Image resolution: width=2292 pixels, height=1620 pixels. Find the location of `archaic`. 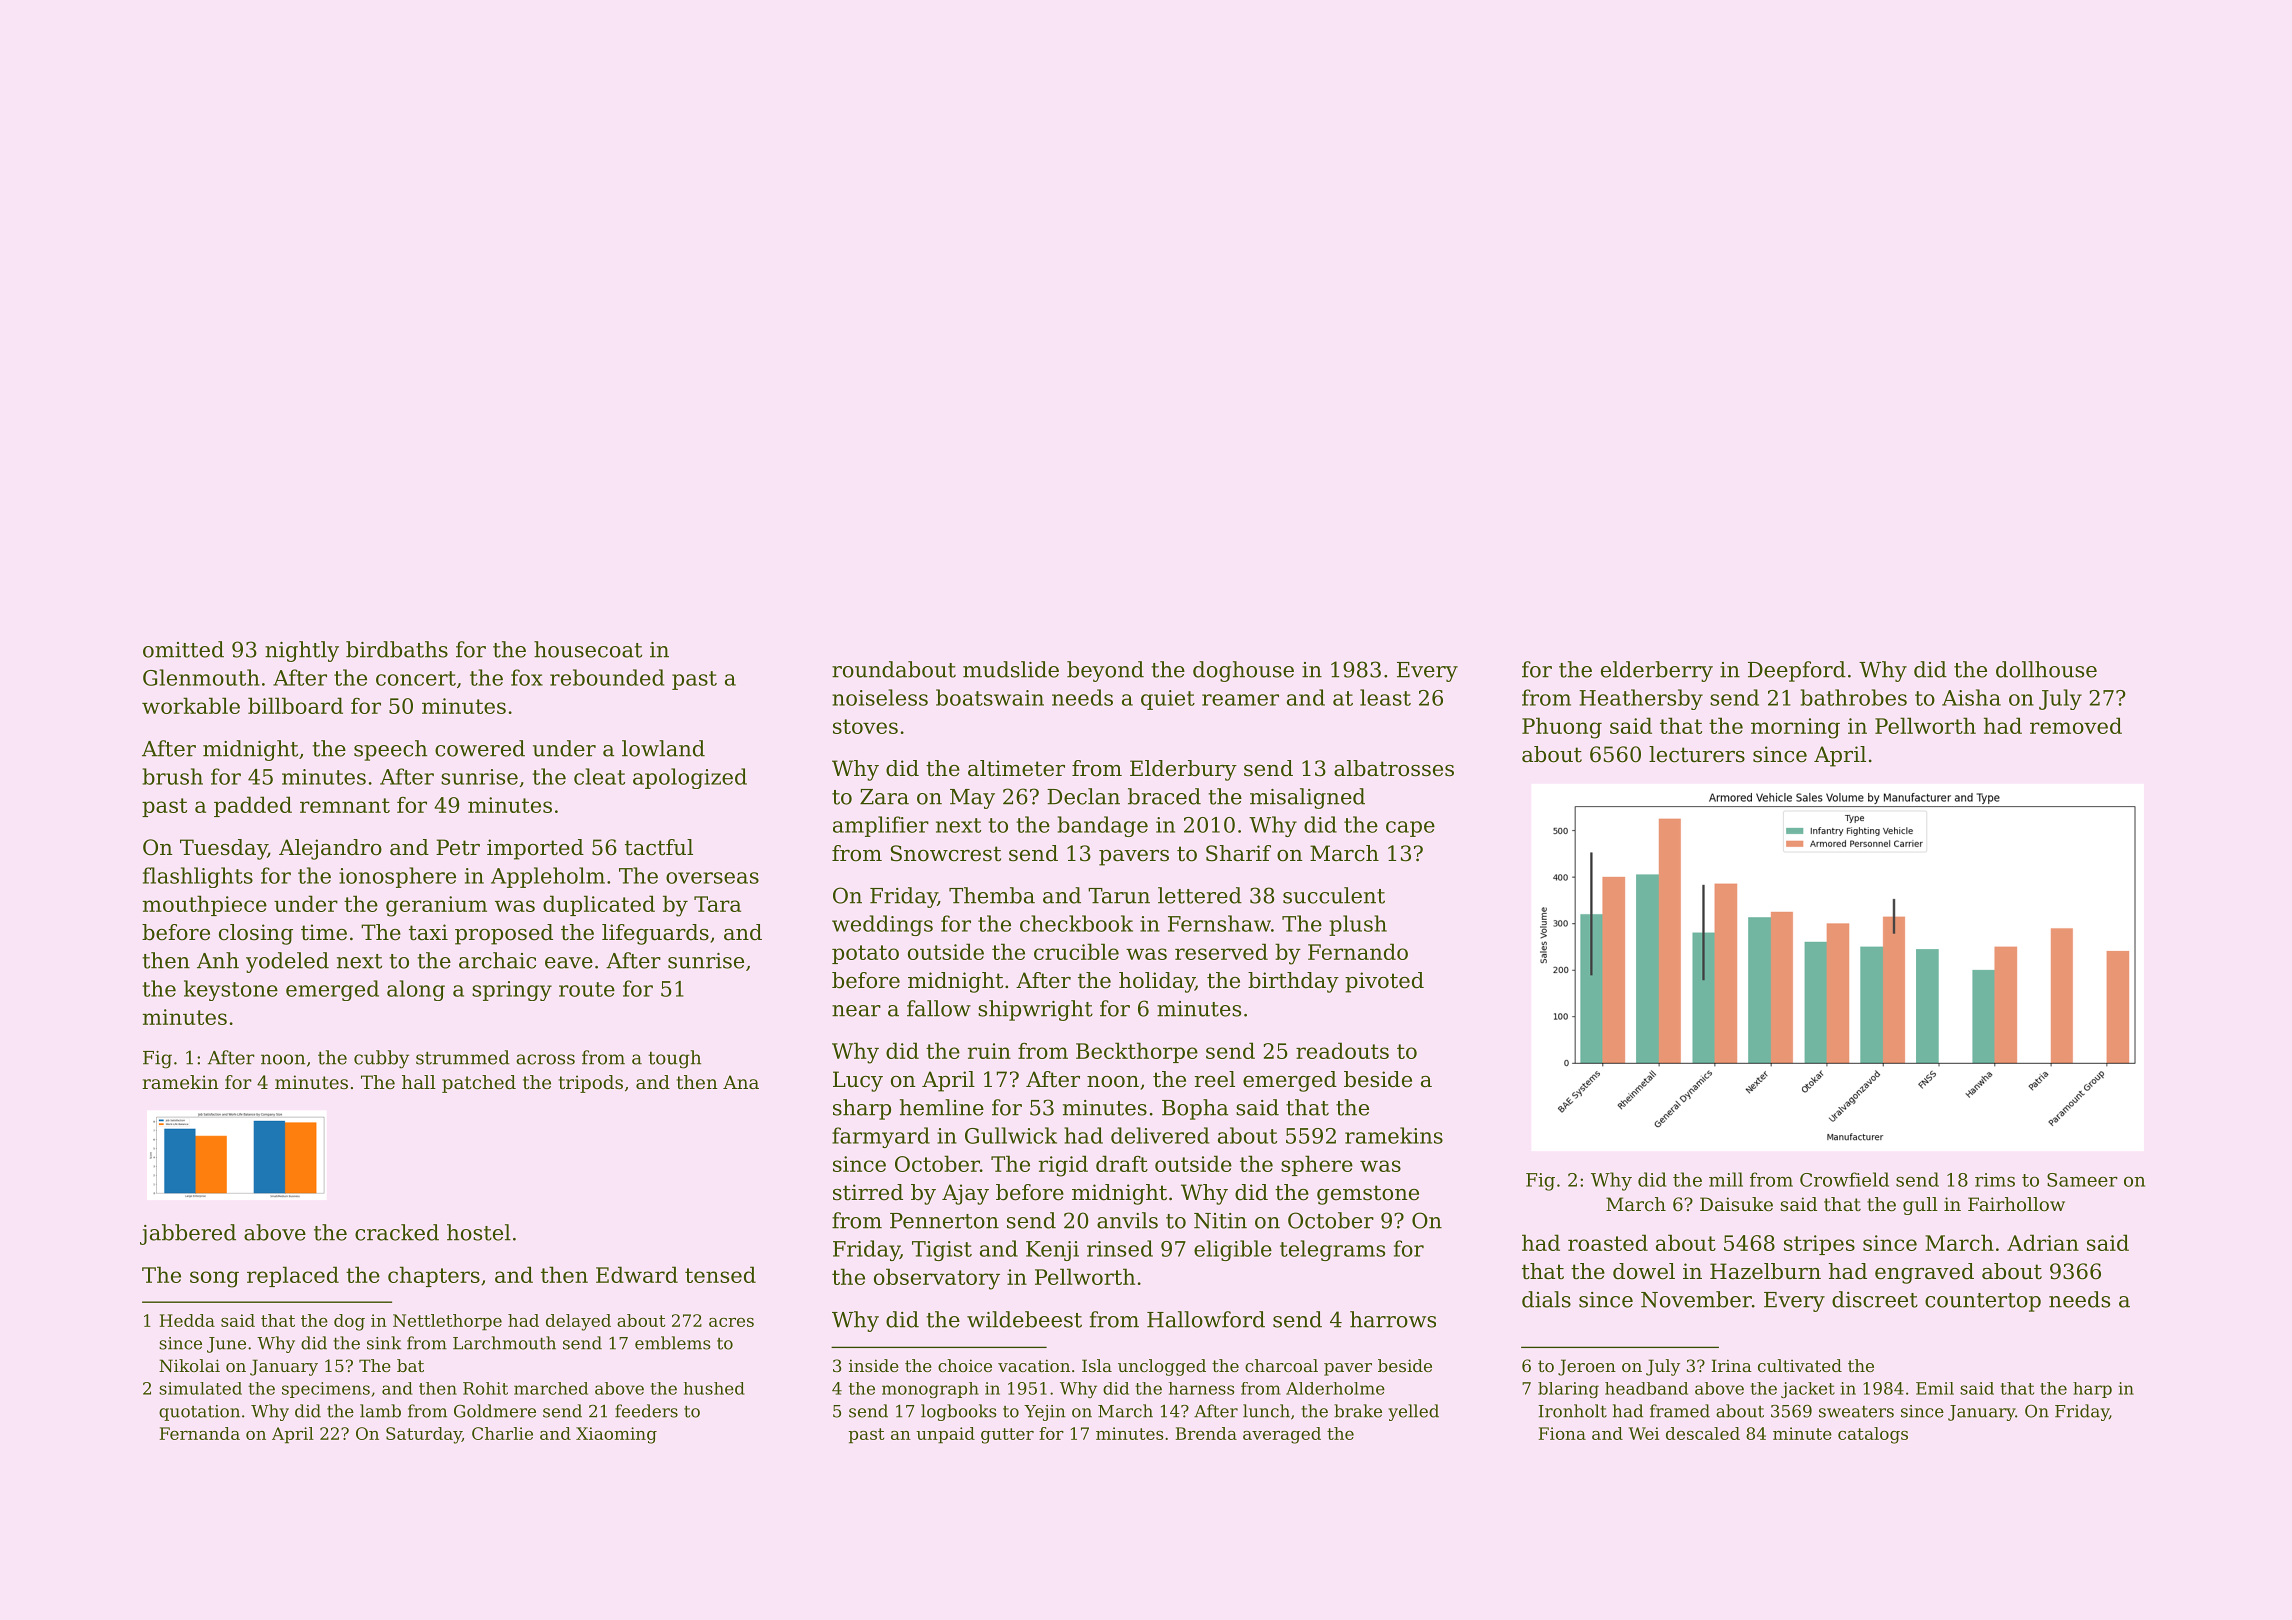

archaic is located at coordinates (497, 960).
